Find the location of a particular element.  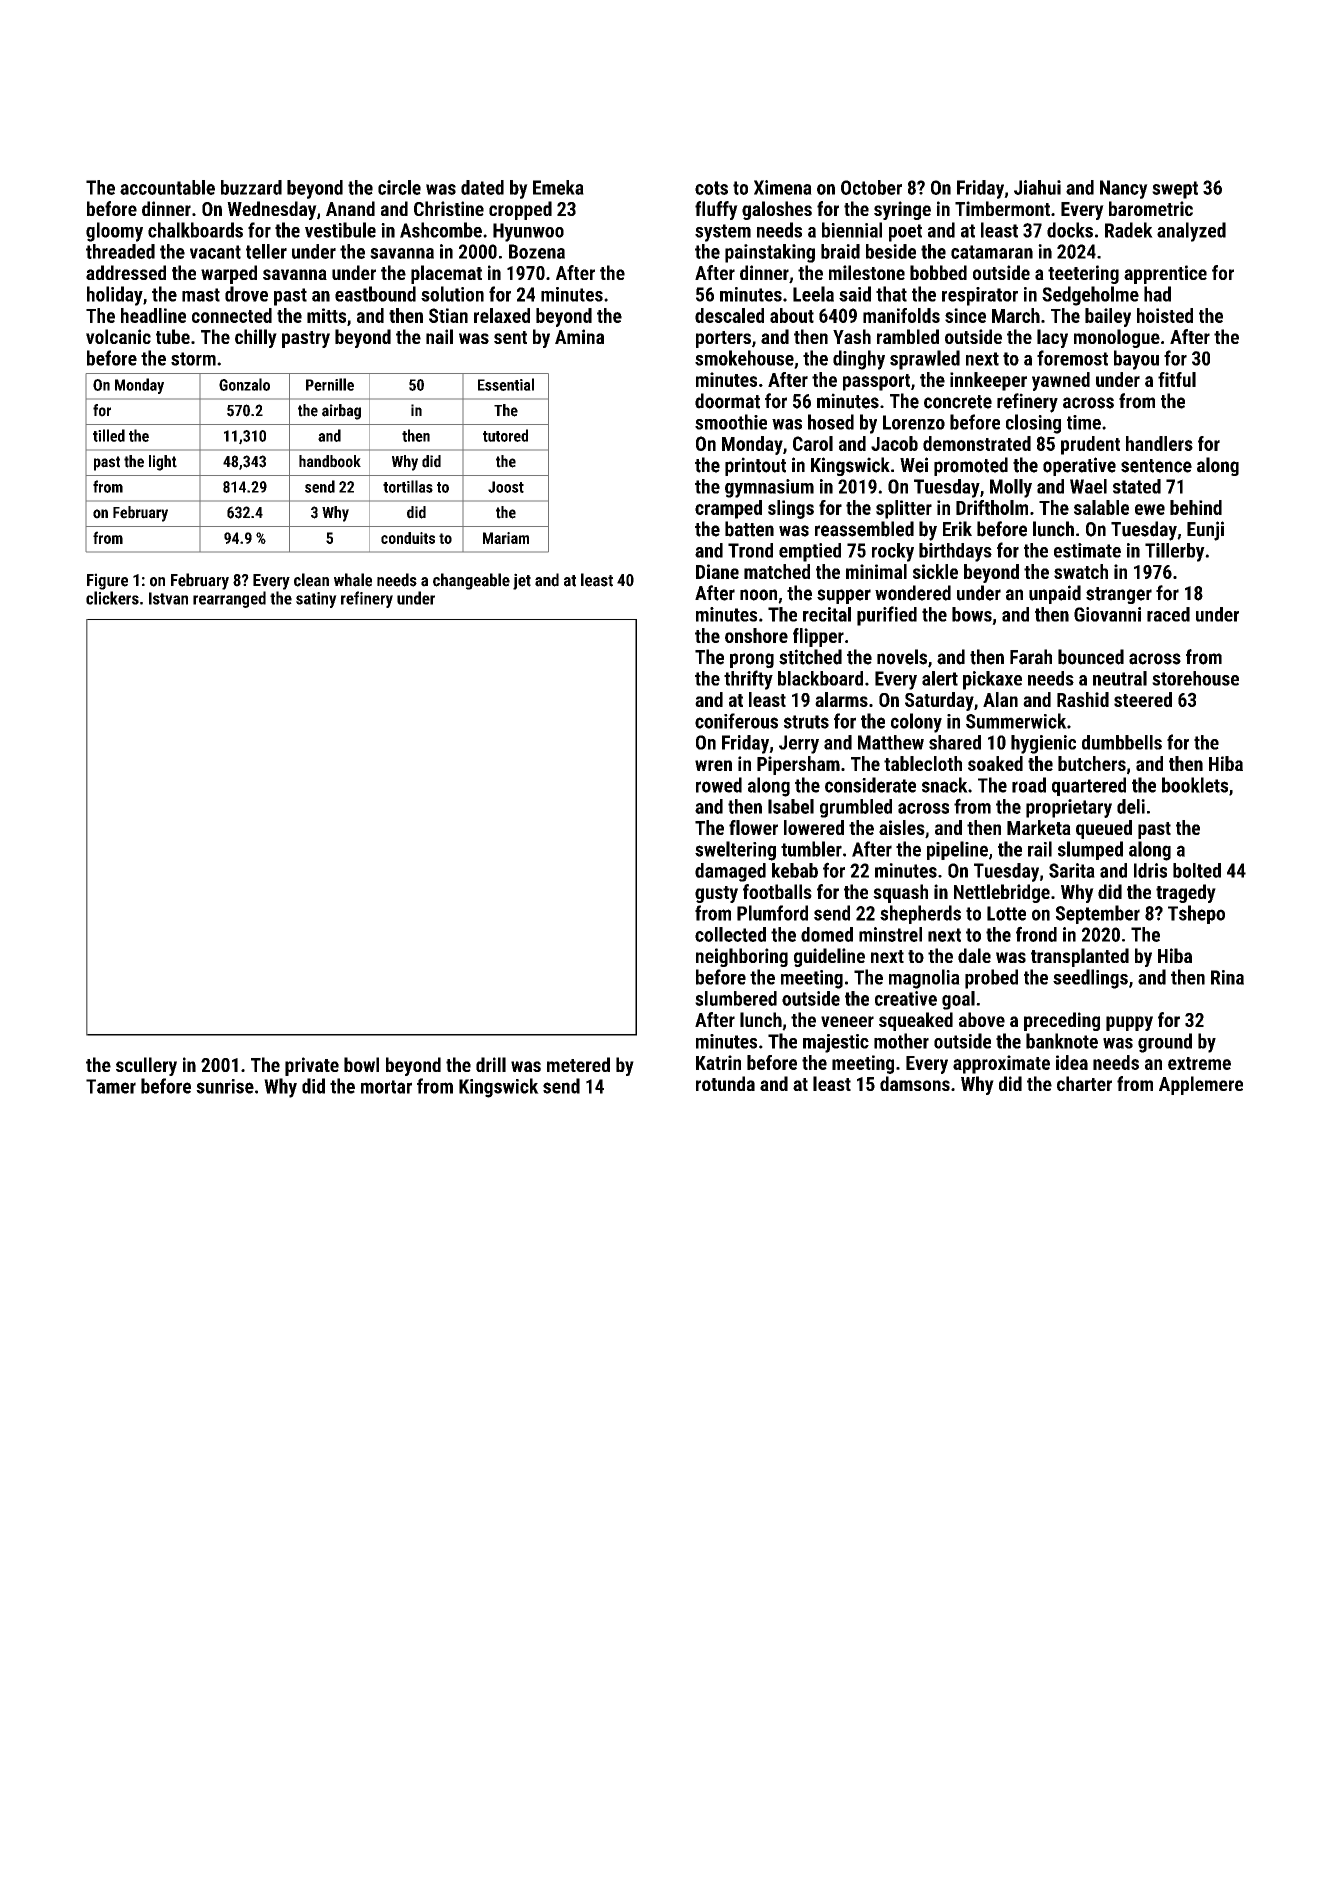

about is located at coordinates (792, 315).
